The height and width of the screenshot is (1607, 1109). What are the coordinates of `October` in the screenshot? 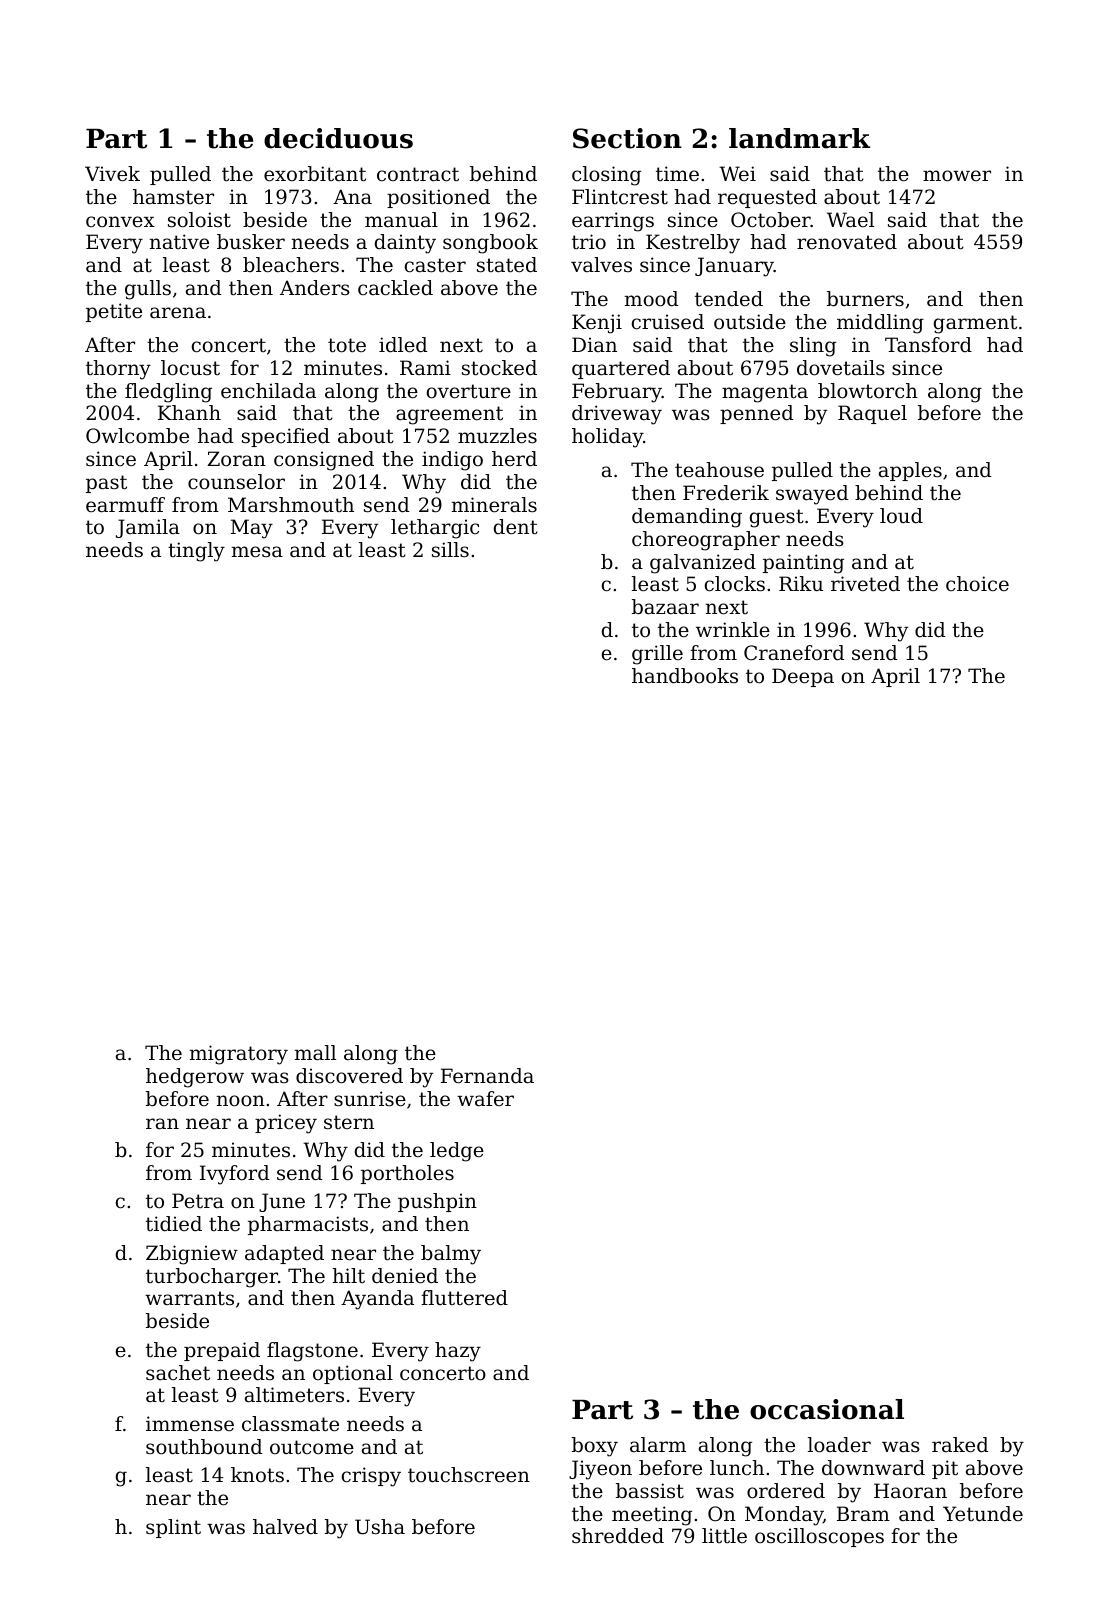 It's located at (771, 220).
